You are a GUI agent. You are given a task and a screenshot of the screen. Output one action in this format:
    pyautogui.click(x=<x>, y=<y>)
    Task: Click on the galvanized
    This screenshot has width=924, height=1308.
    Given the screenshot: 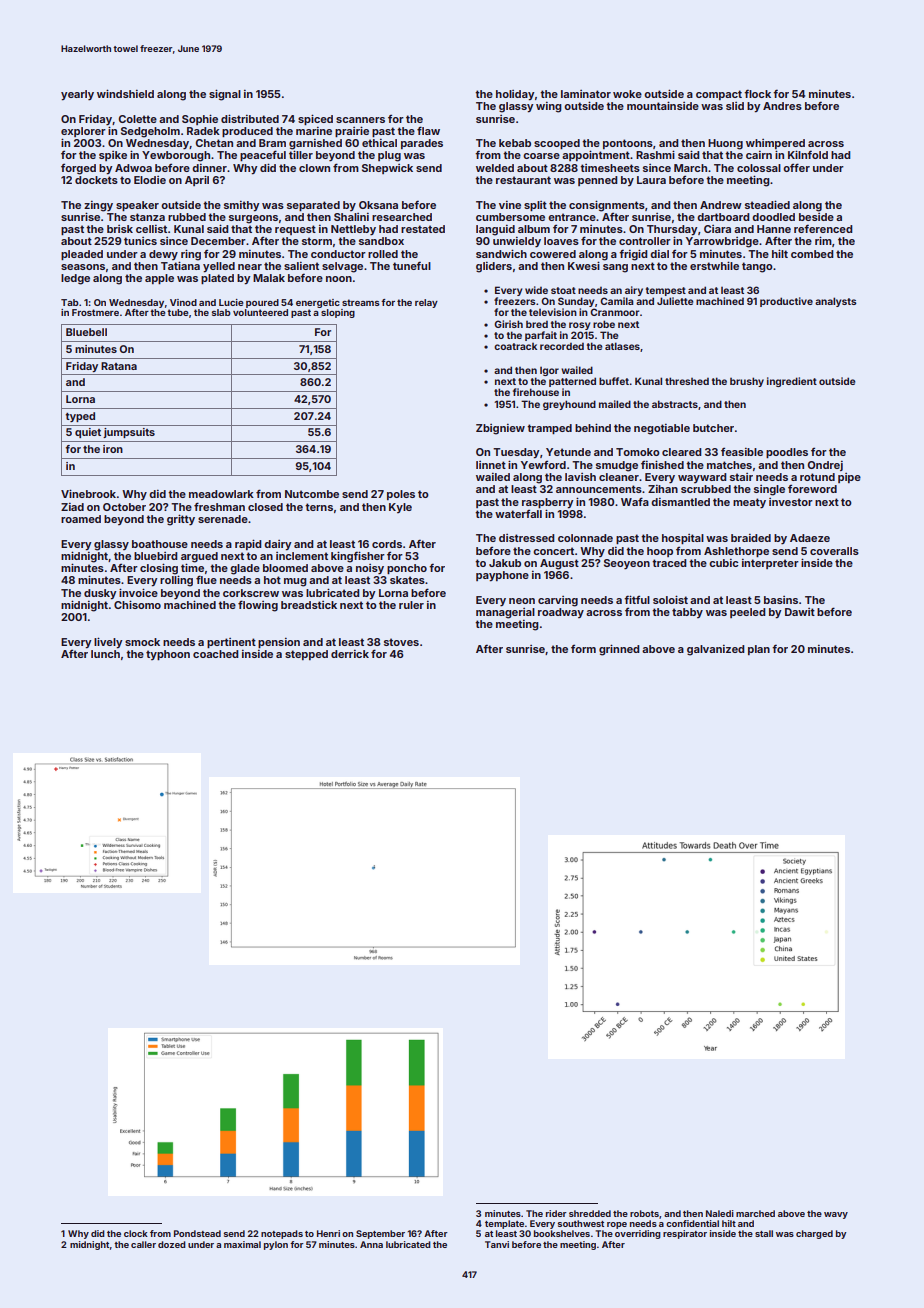 What is the action you would take?
    pyautogui.click(x=715, y=650)
